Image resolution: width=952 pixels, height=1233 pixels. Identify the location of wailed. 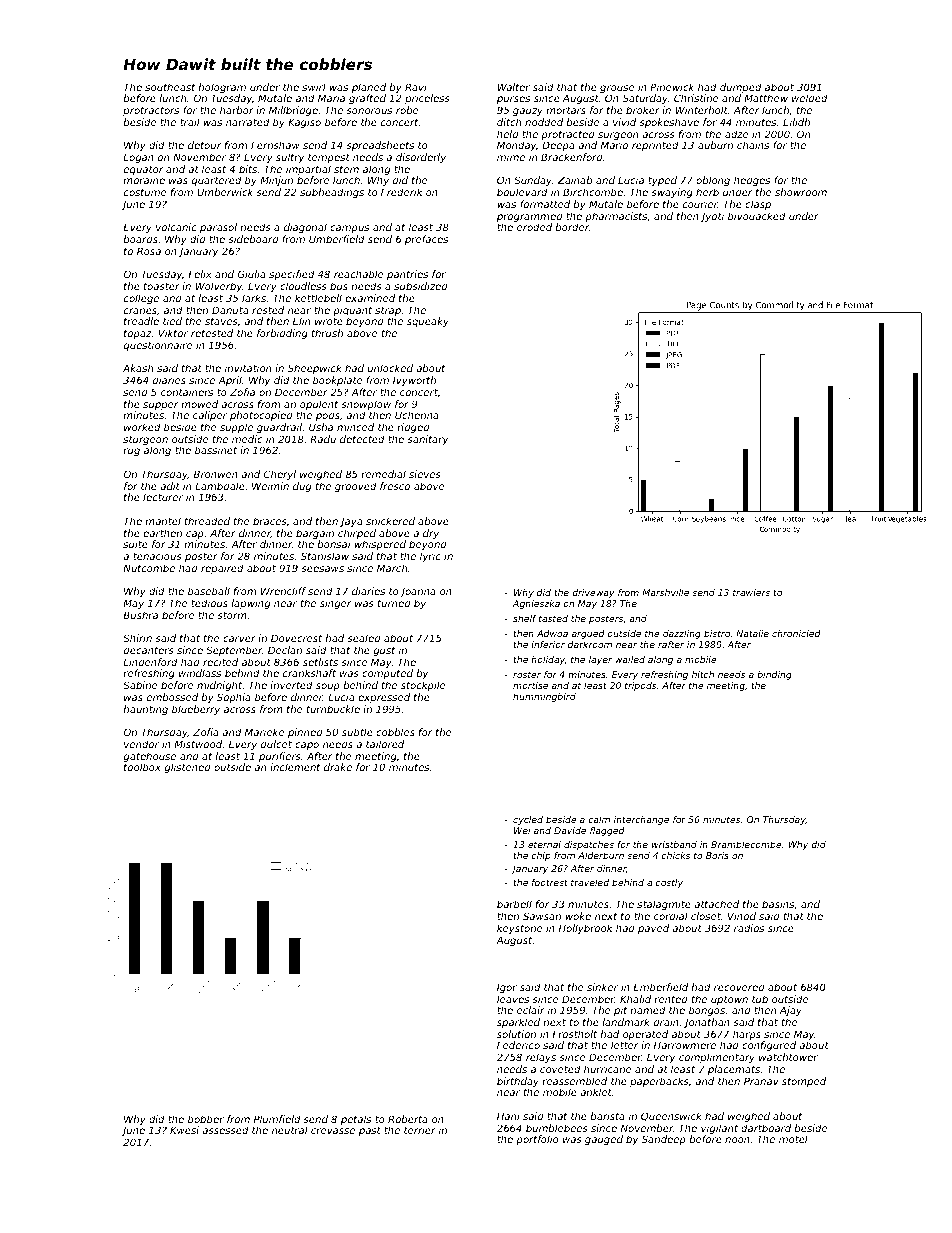
(630, 659).
